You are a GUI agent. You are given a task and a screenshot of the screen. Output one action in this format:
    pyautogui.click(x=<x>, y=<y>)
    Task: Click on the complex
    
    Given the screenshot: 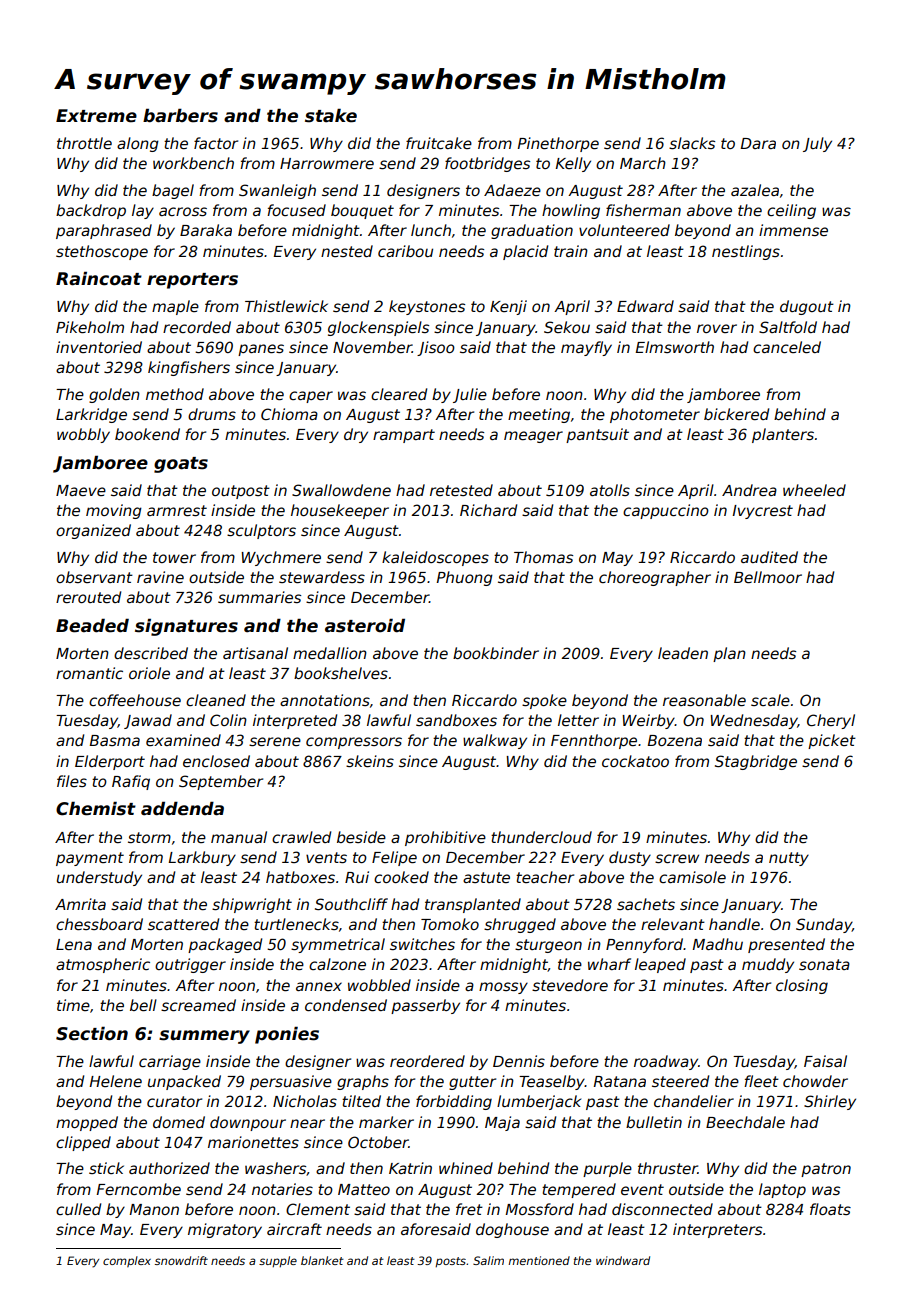 What is the action you would take?
    pyautogui.click(x=127, y=1261)
